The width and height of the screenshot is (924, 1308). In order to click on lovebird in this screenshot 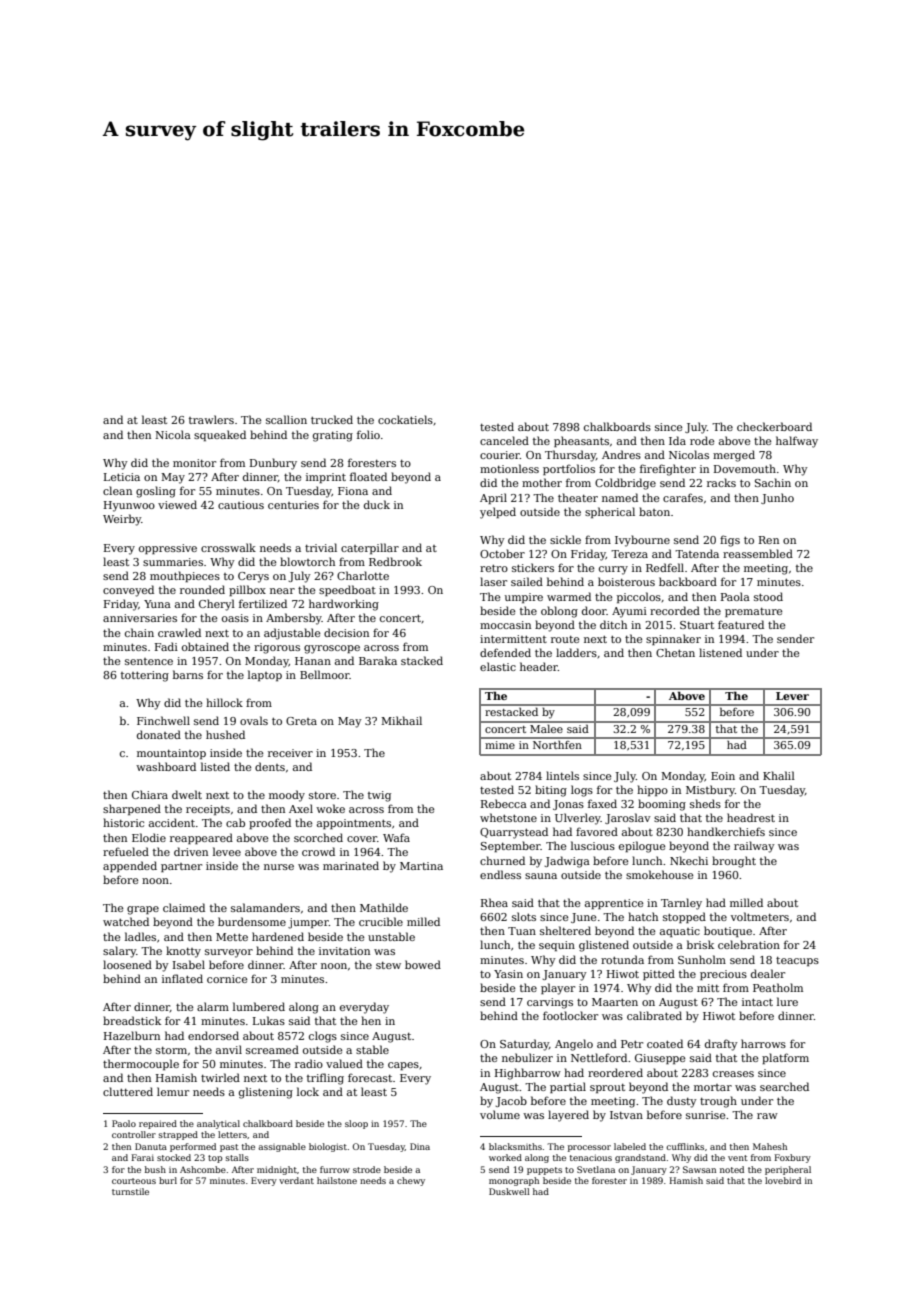, I will do `click(783, 1180)`.
